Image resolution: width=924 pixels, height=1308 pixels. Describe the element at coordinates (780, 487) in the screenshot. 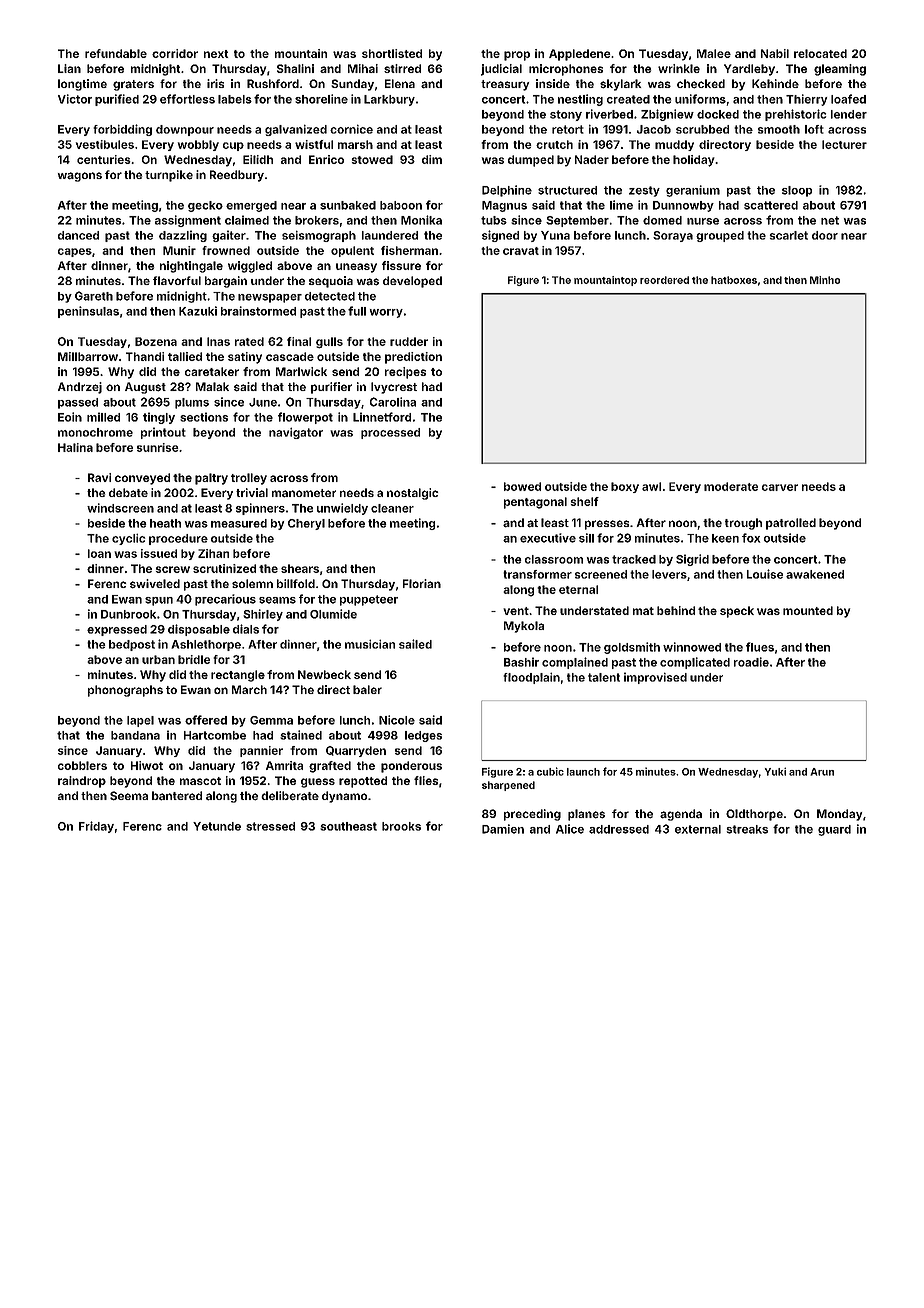

I see `carver` at that location.
